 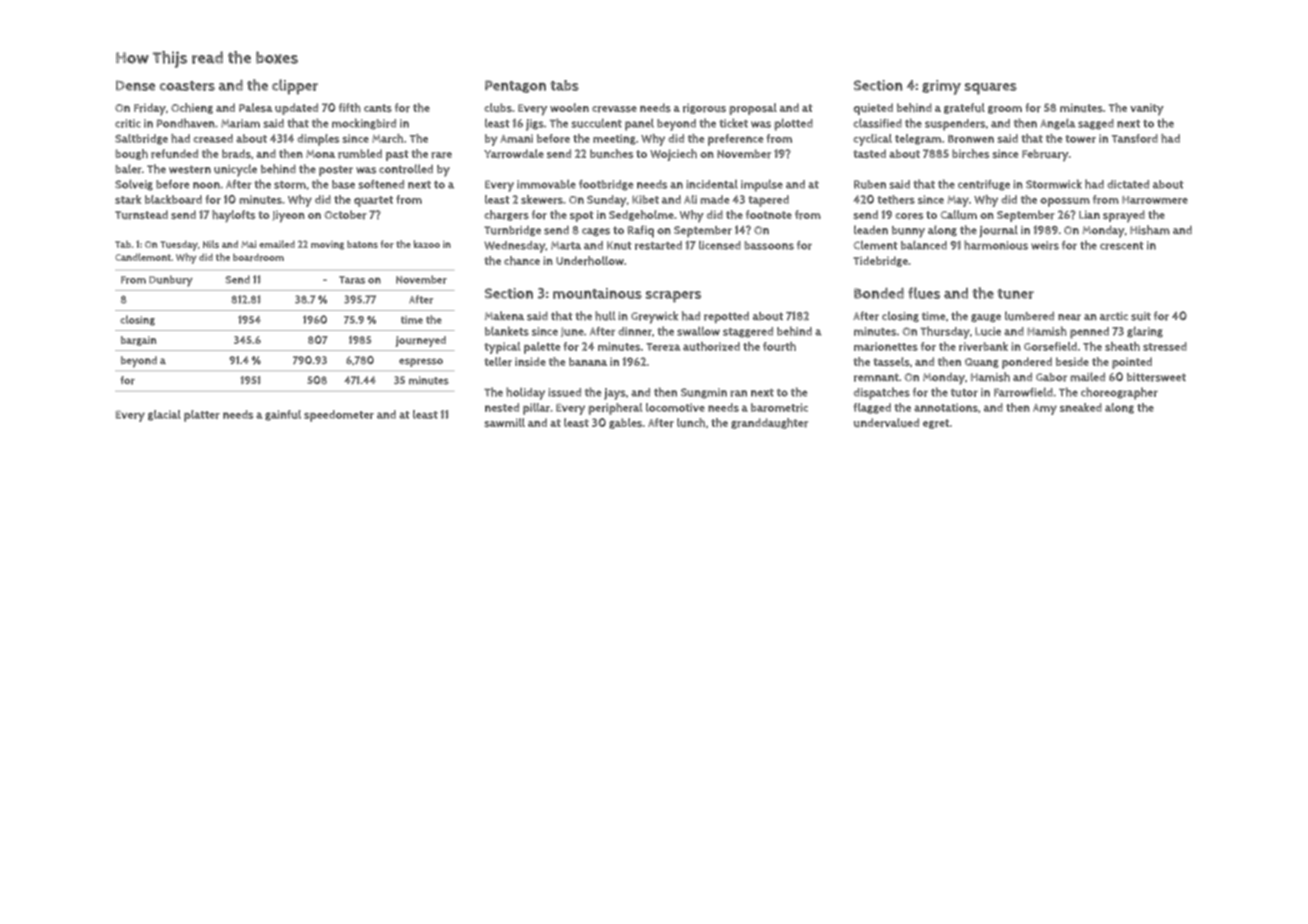 What do you see at coordinates (704, 108) in the screenshot?
I see `rigorous` at bounding box center [704, 108].
